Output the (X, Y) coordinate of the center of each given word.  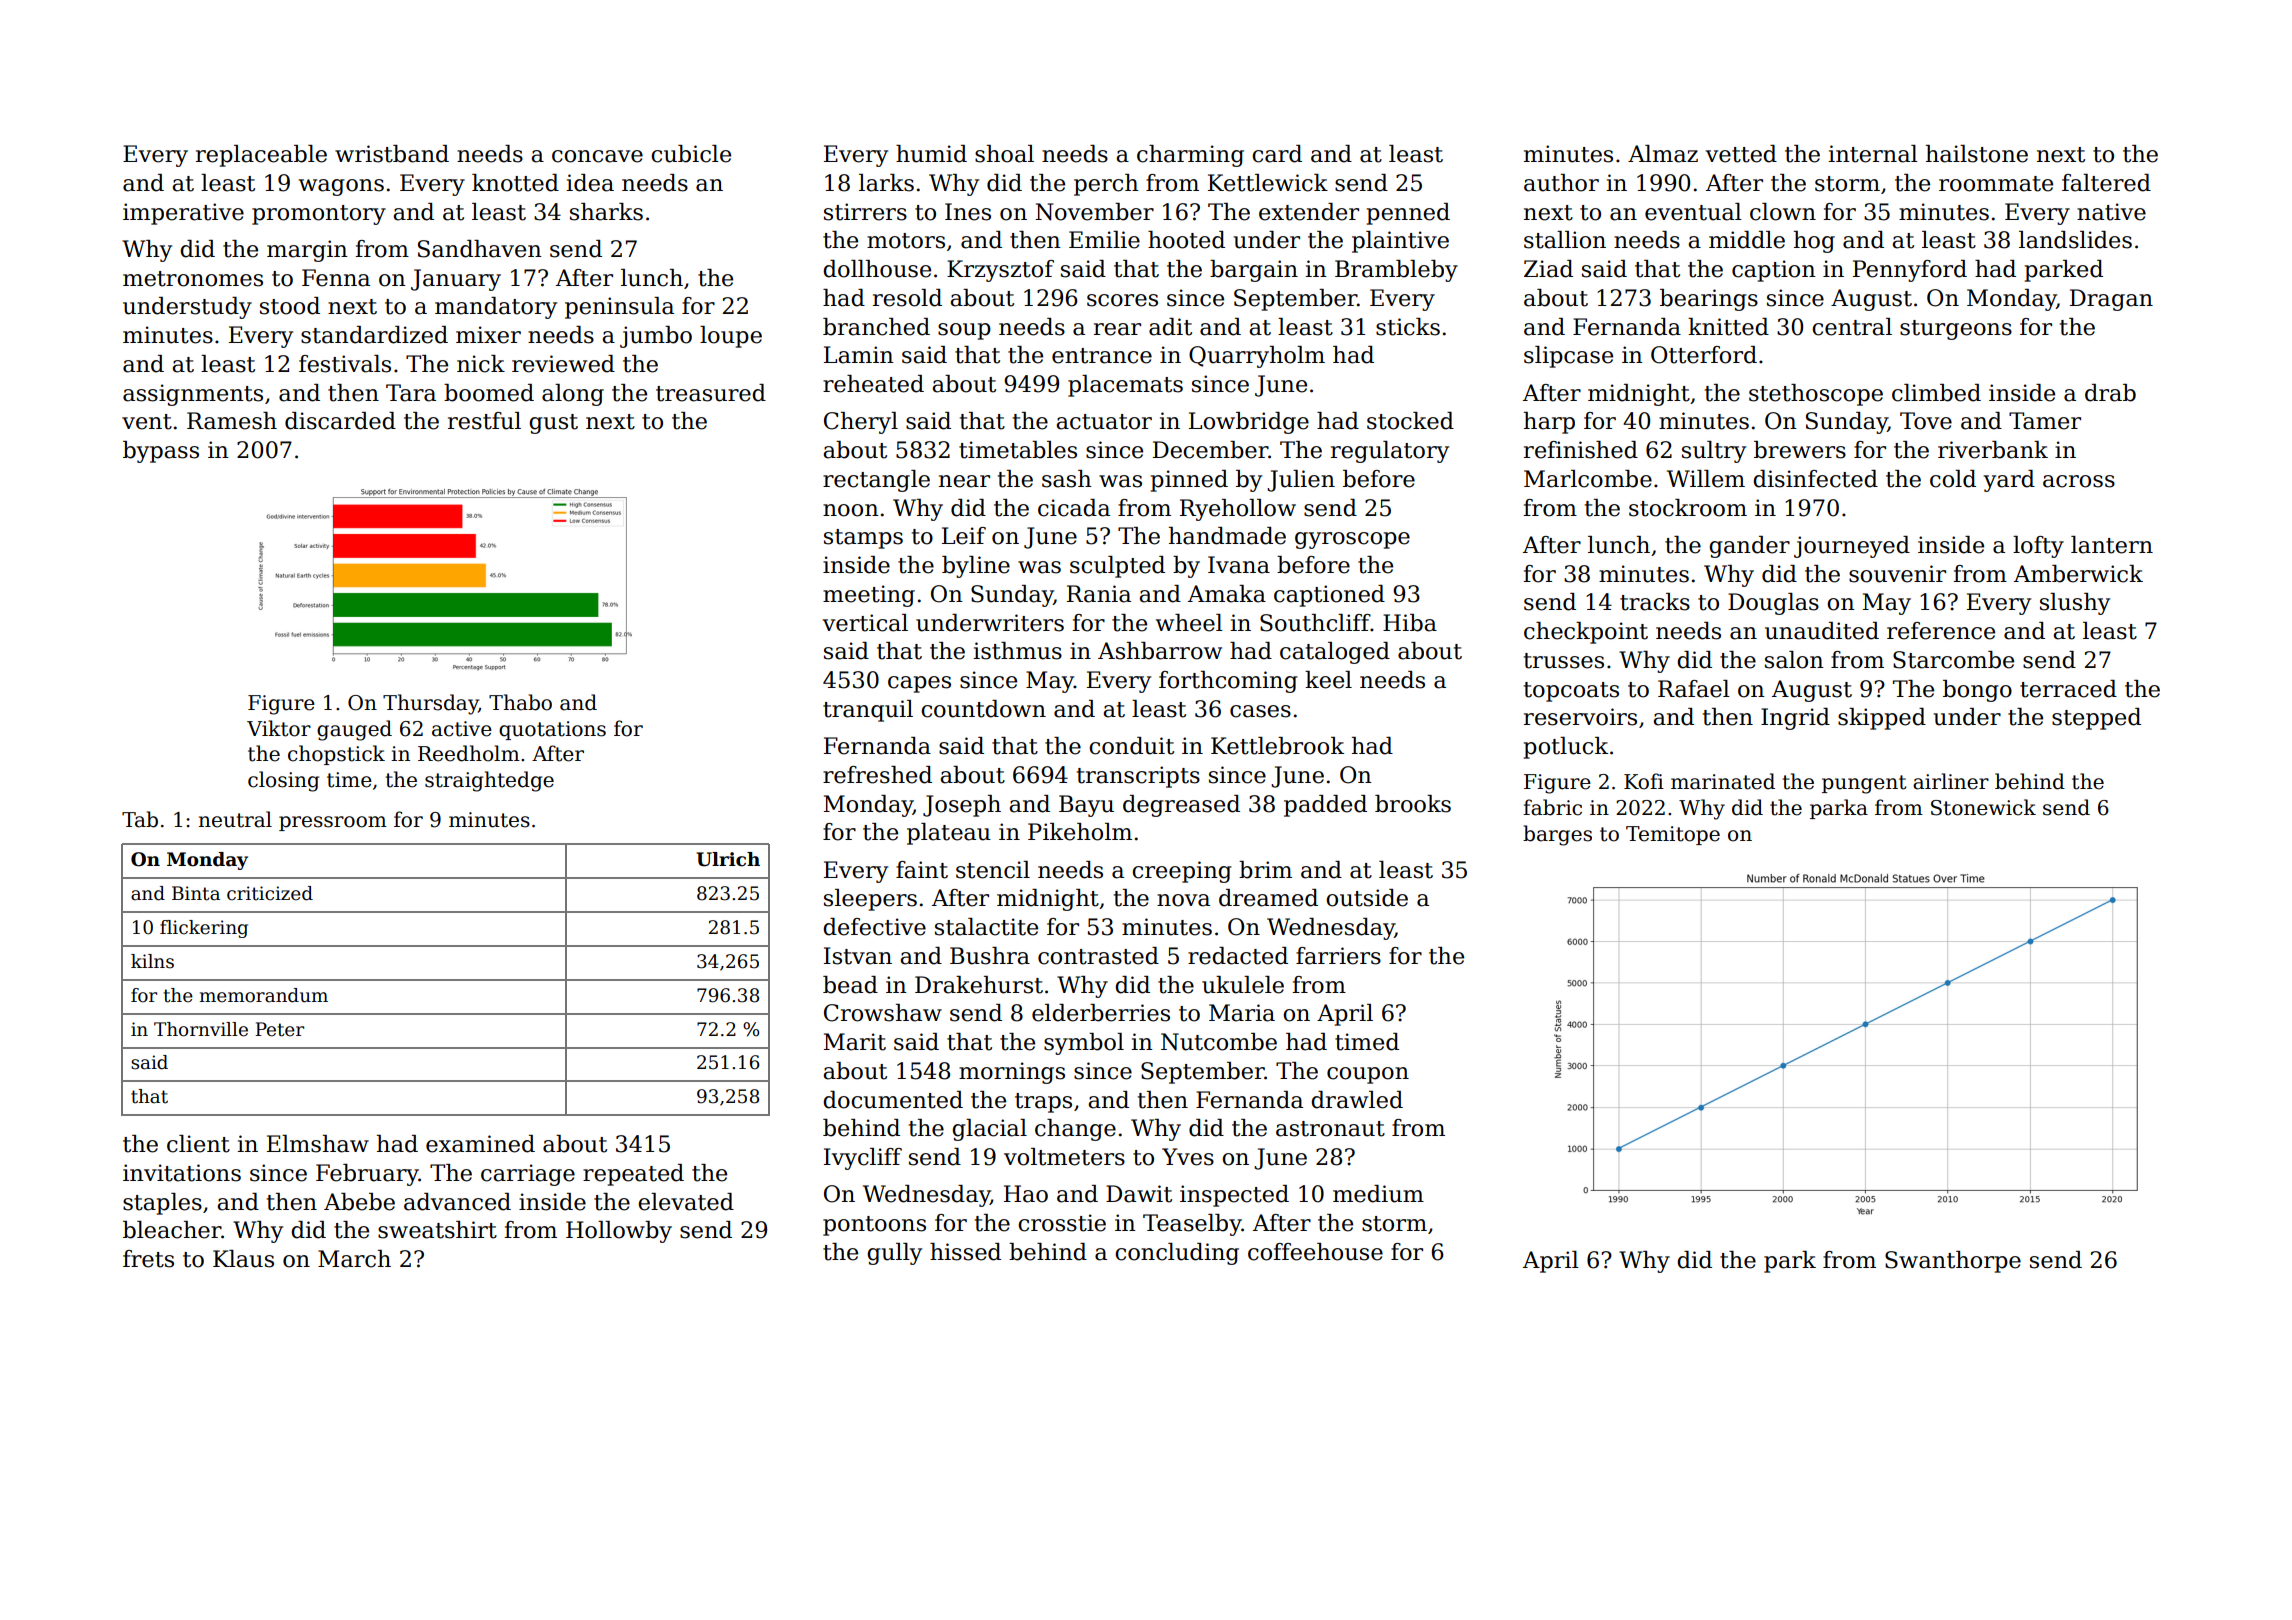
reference (1941, 631)
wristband (392, 154)
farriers (1338, 956)
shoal (1004, 154)
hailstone (1977, 154)
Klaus (243, 1259)
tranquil (868, 711)
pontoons (874, 1226)
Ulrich (728, 859)
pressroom (333, 823)
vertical (865, 623)
